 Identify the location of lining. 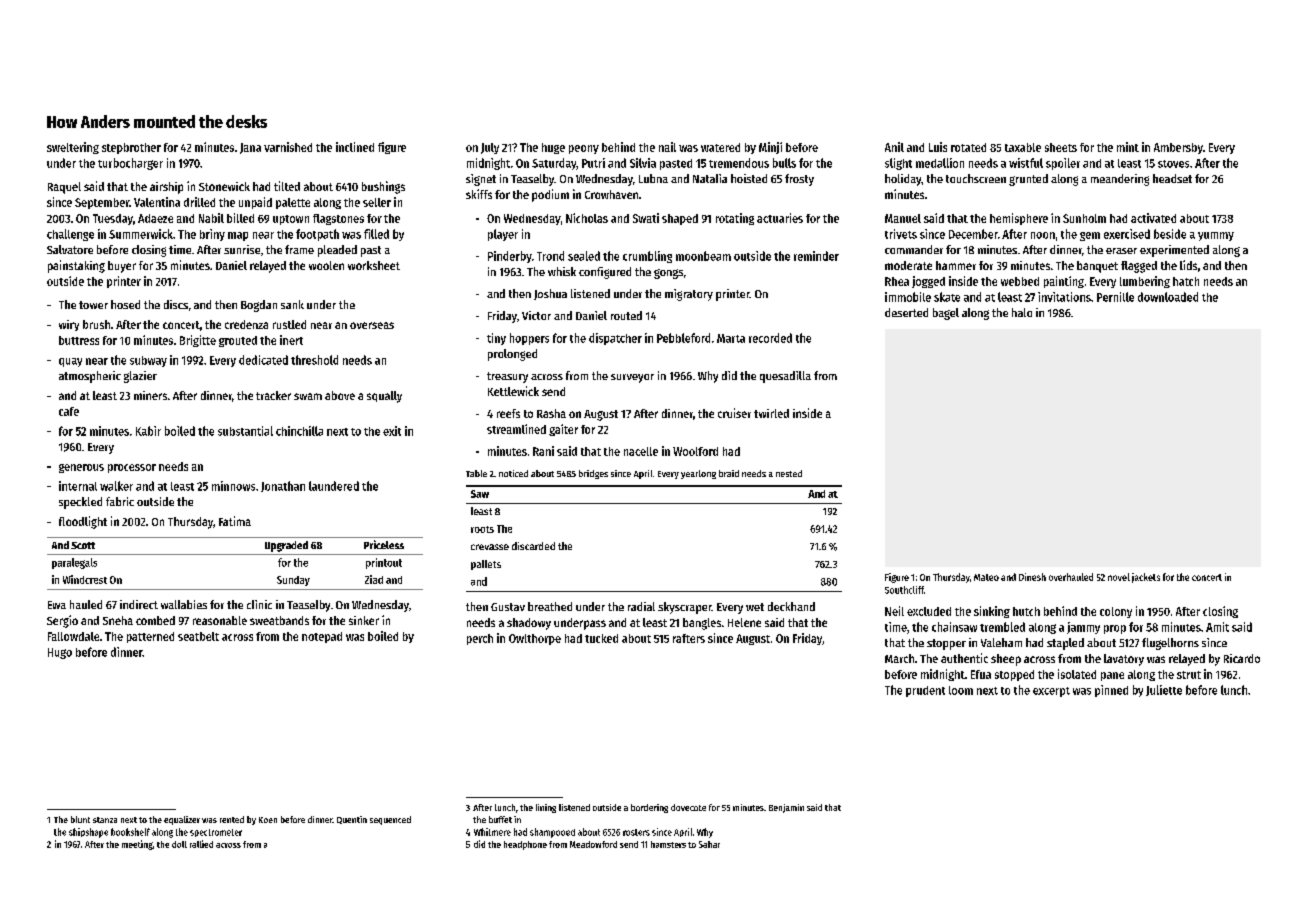
(546, 808).
